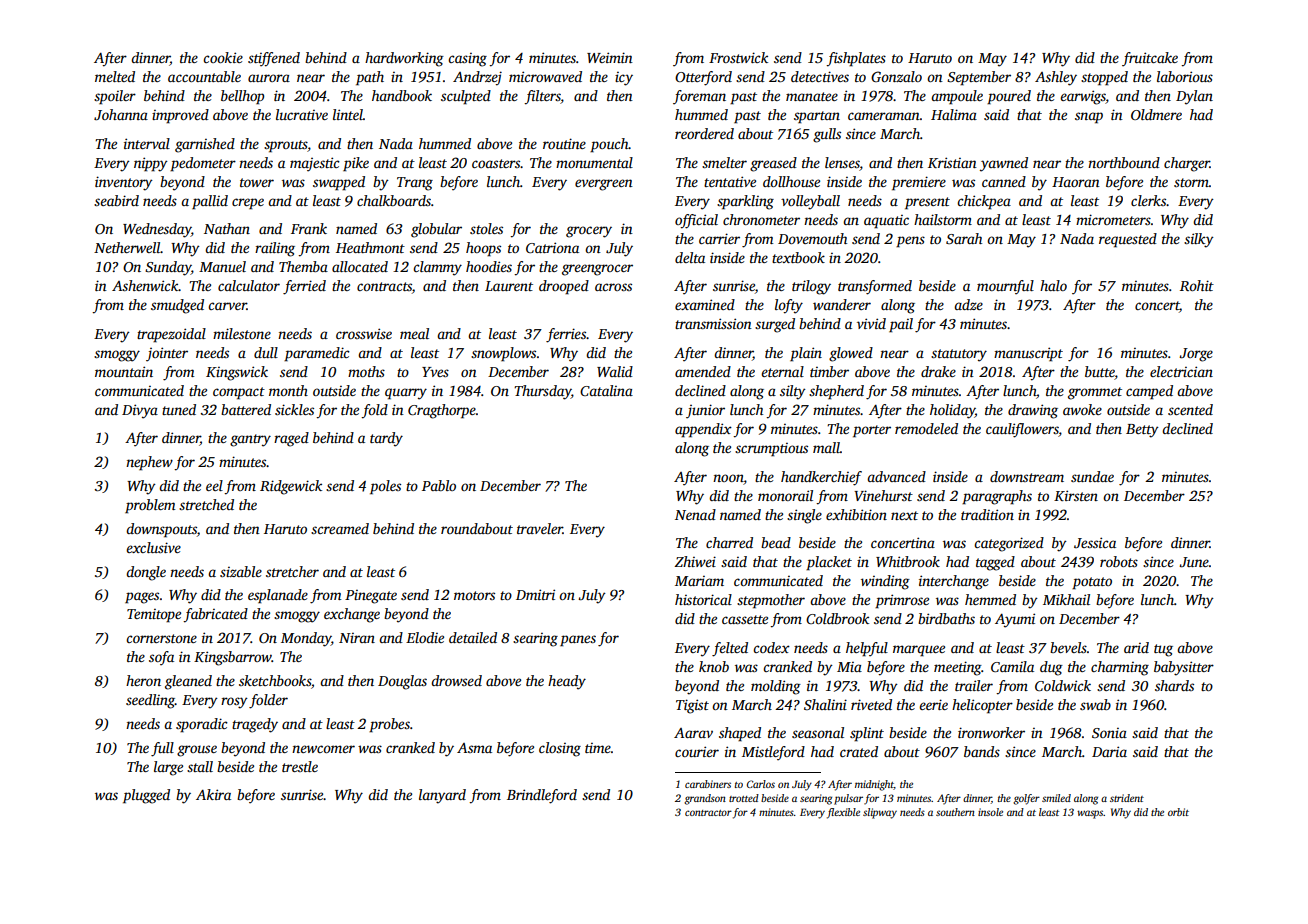  What do you see at coordinates (703, 430) in the screenshot?
I see `appendix` at bounding box center [703, 430].
